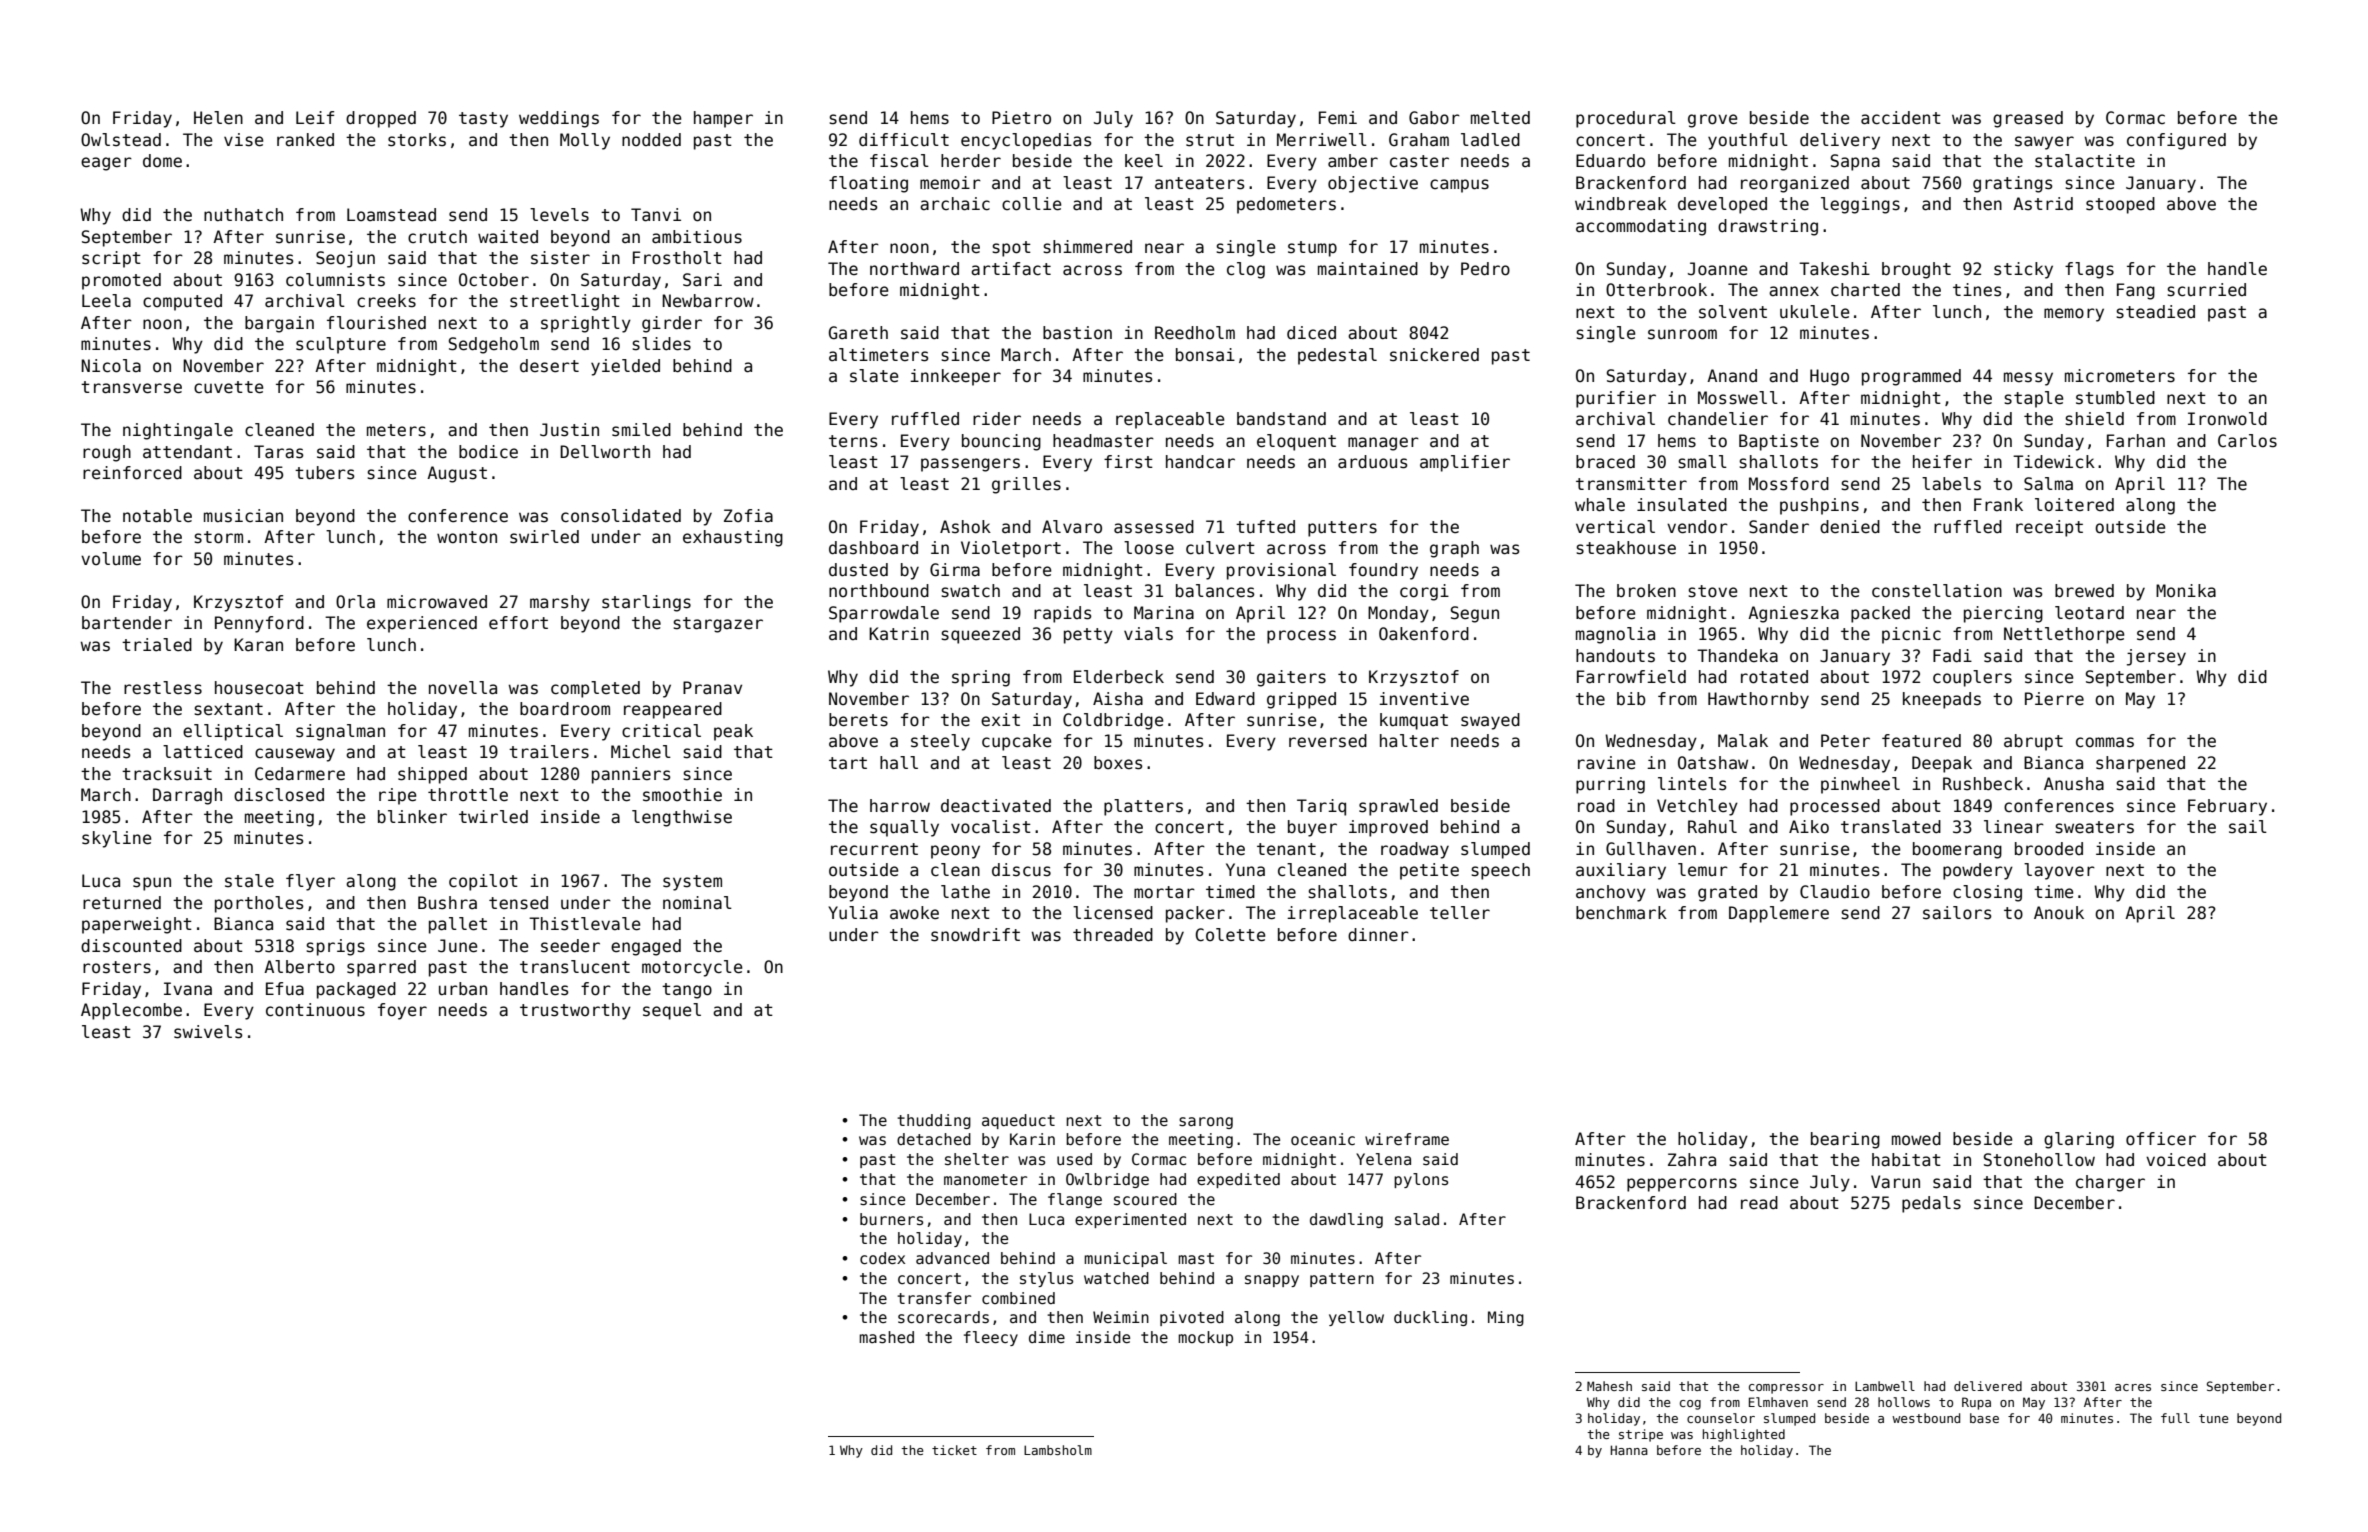  I want to click on waited, so click(508, 237).
